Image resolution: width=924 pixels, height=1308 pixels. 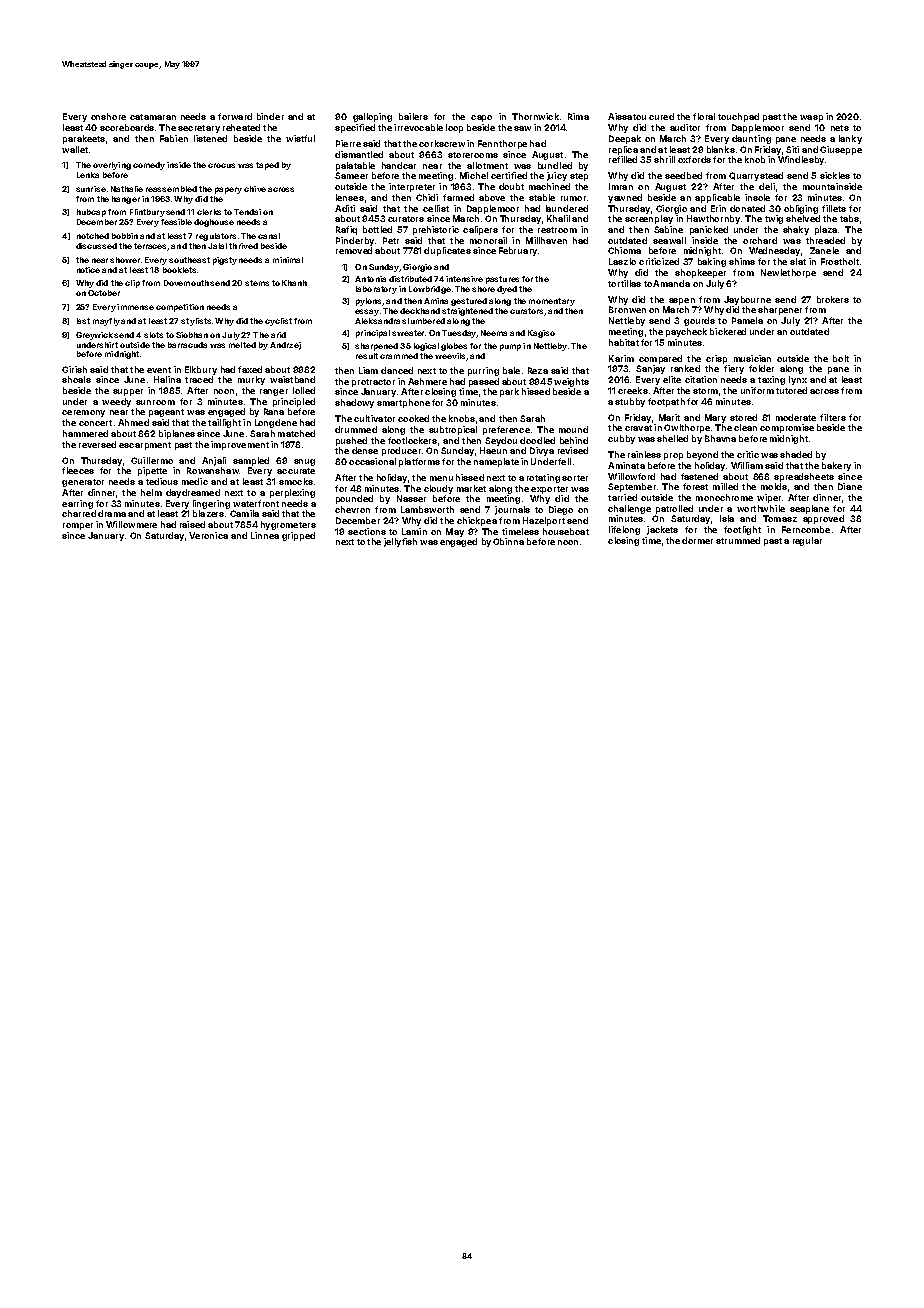 I want to click on calipers, so click(x=480, y=230).
